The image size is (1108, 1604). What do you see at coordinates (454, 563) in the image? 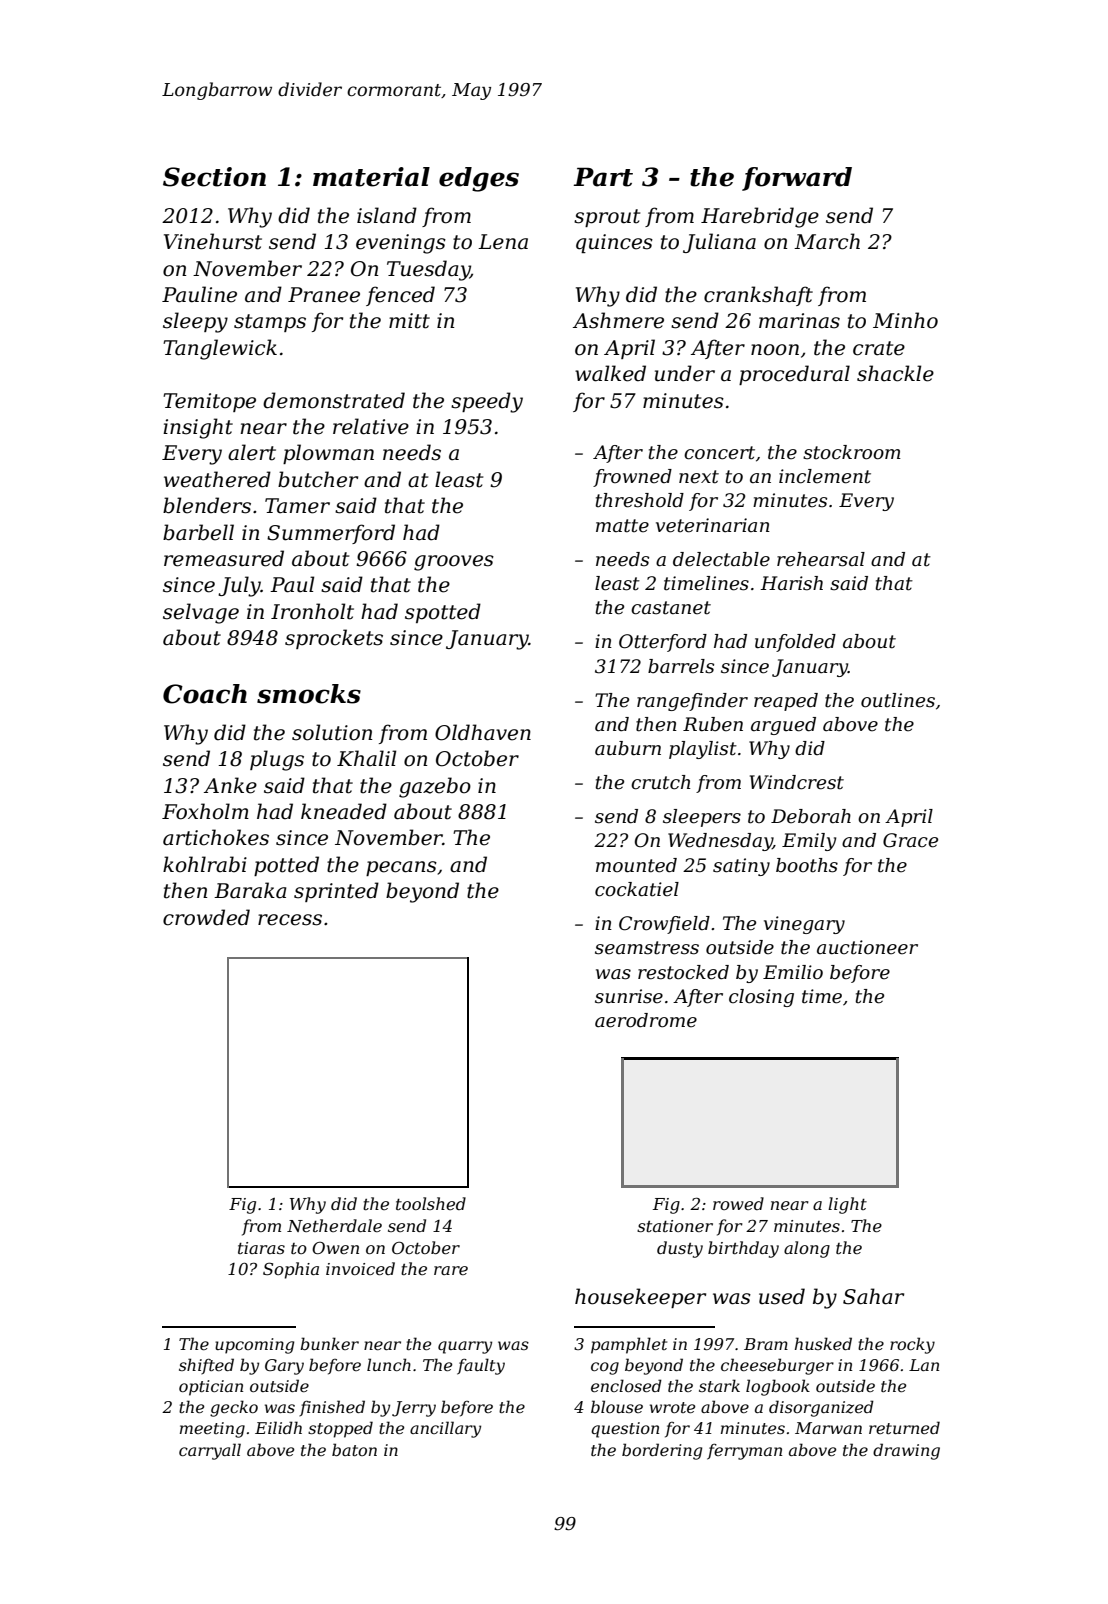
I see `grooves` at bounding box center [454, 563].
